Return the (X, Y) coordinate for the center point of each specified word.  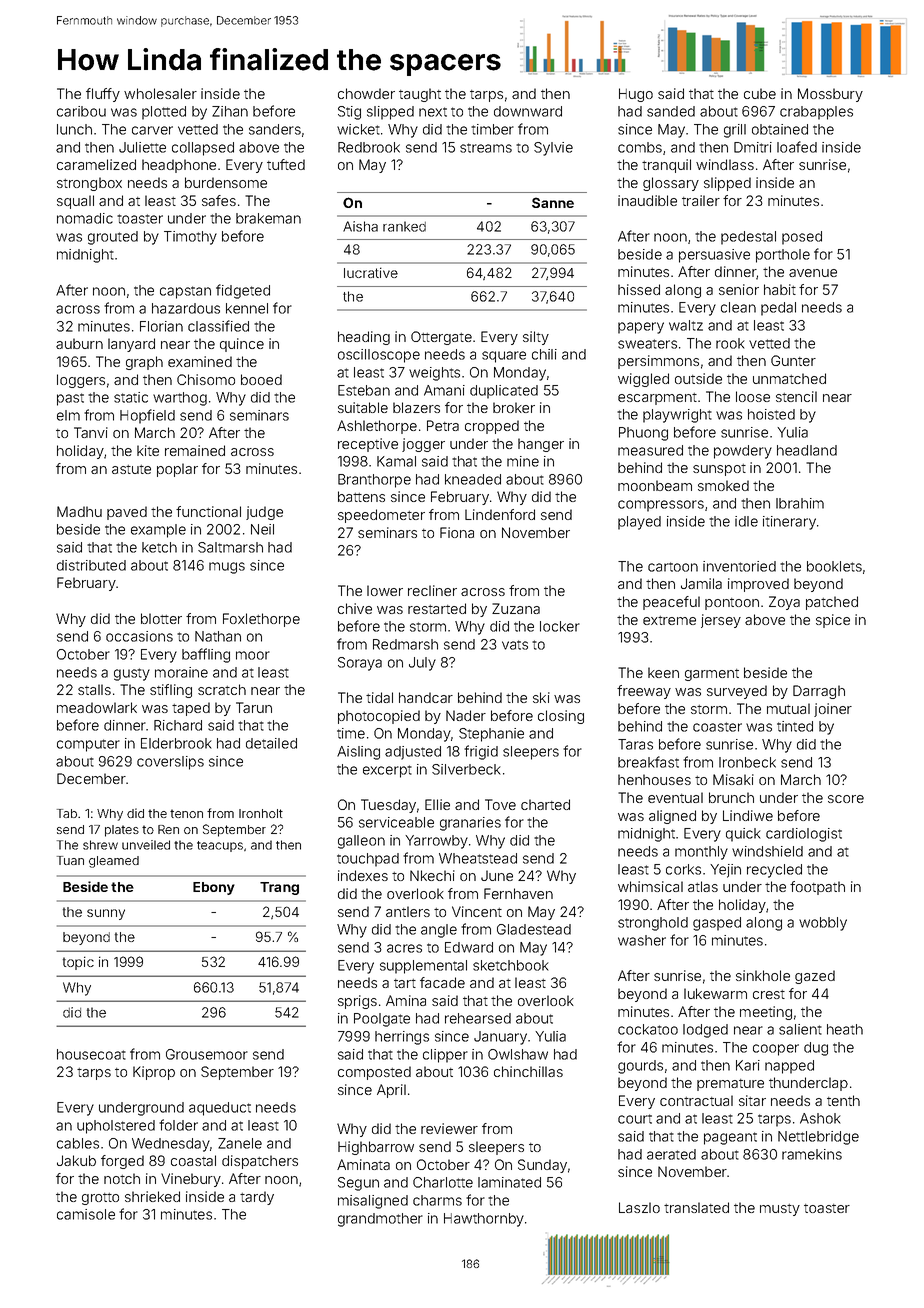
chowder (366, 93)
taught (420, 95)
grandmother (380, 1220)
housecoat (91, 1054)
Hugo (636, 95)
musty (780, 1210)
